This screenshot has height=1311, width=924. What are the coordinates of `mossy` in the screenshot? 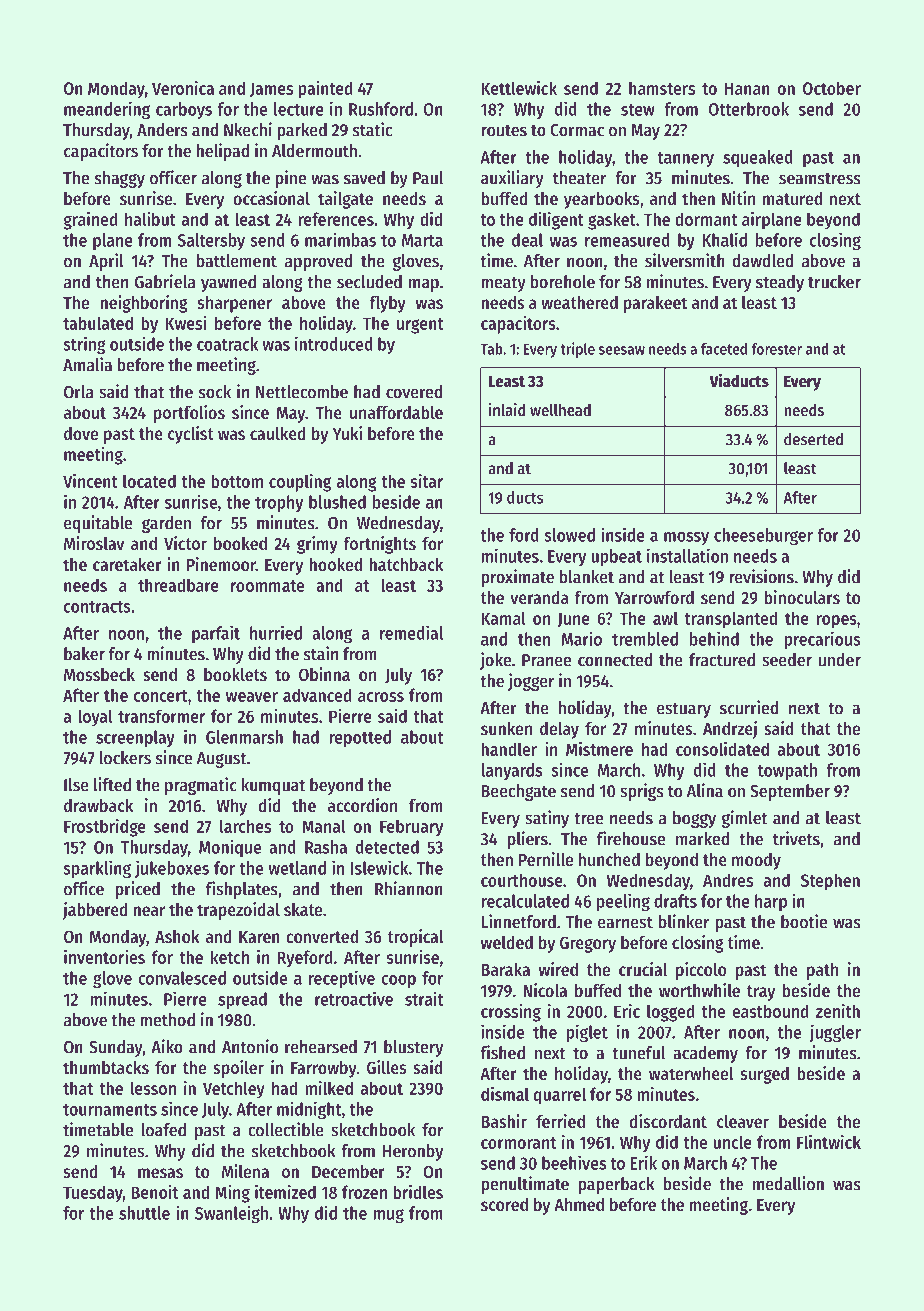 It's located at (686, 538).
